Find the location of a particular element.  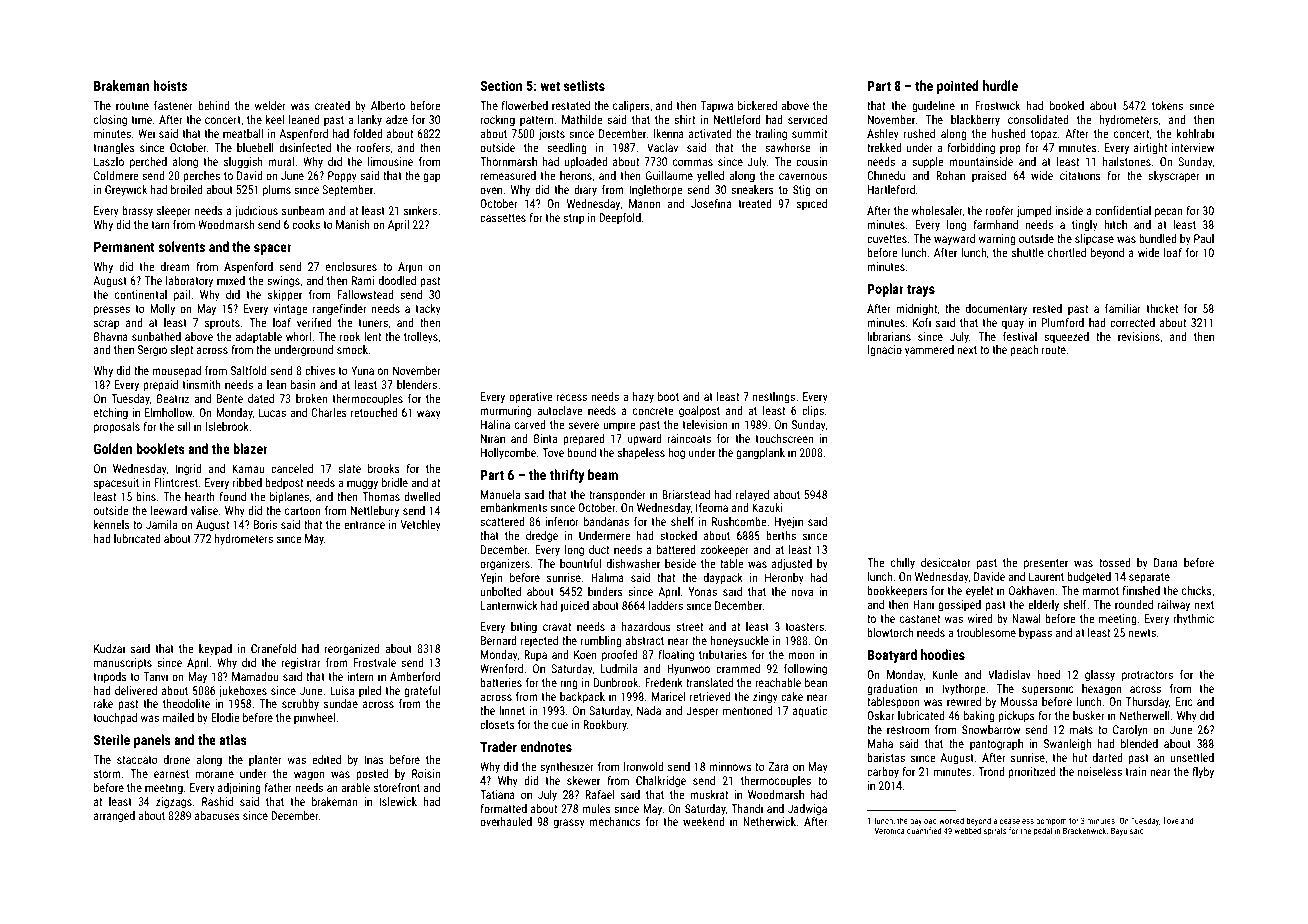

topaz is located at coordinates (1044, 135).
